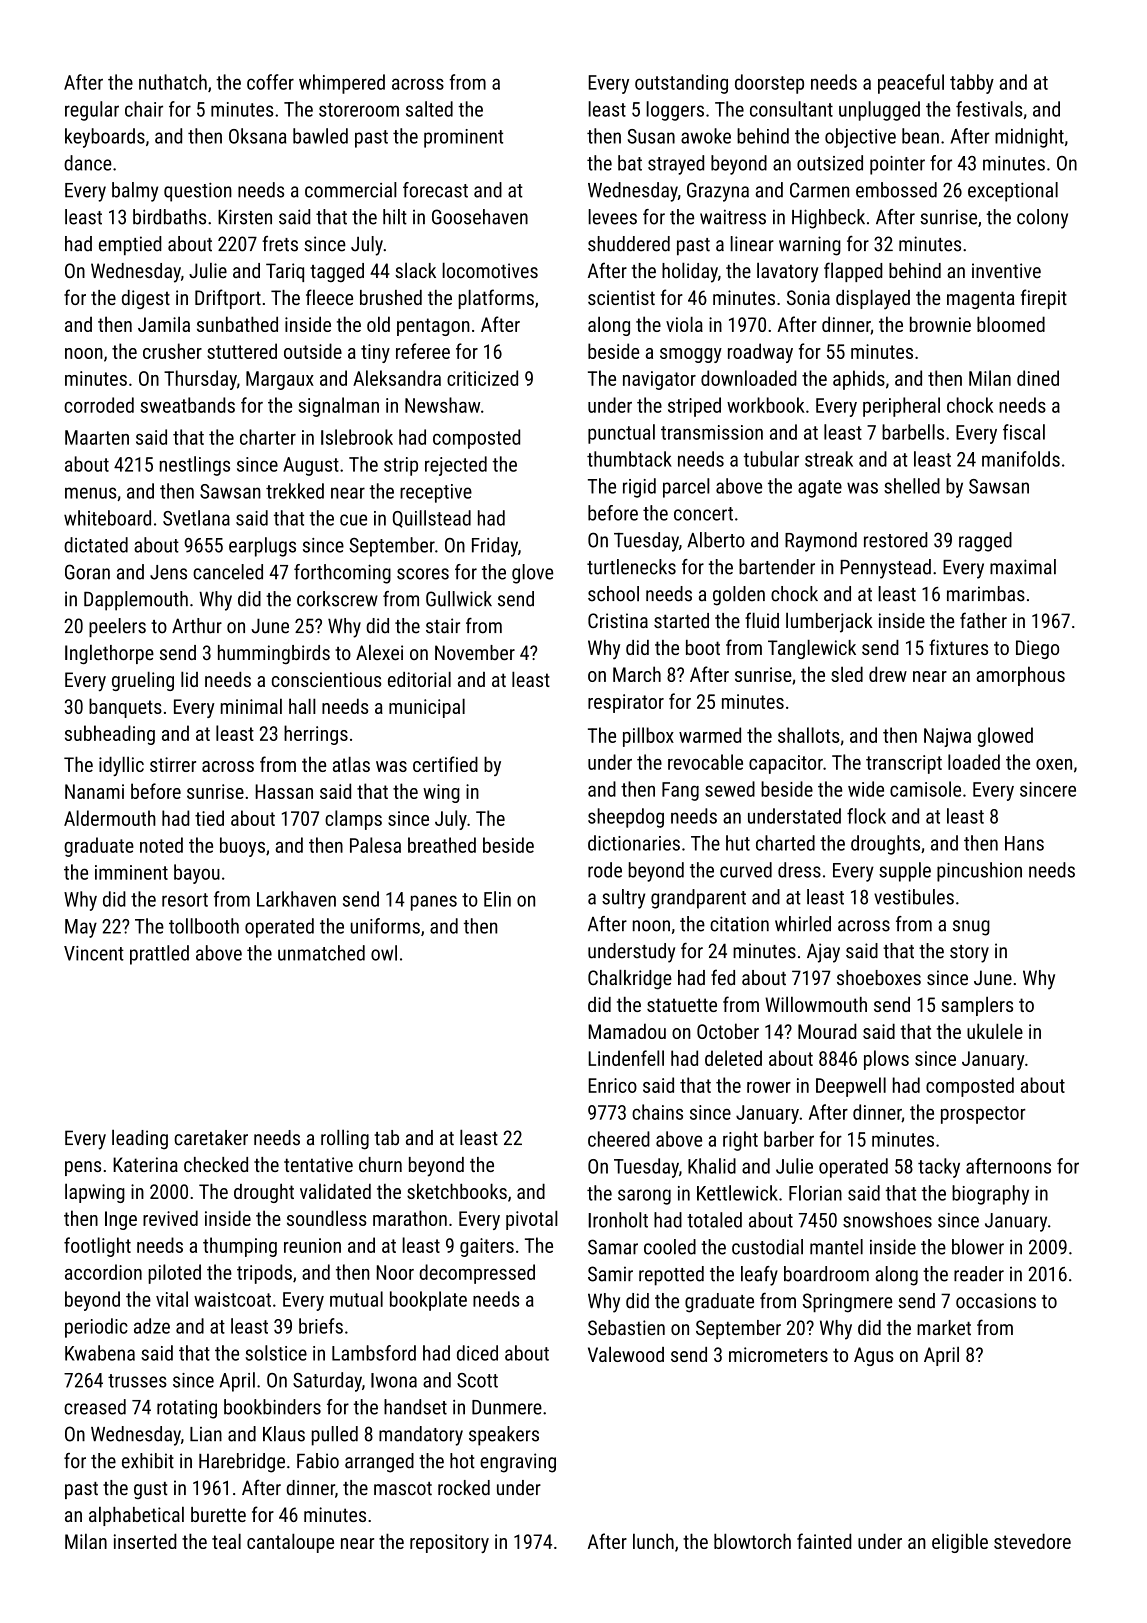 Image resolution: width=1147 pixels, height=1623 pixels. What do you see at coordinates (170, 1218) in the screenshot?
I see `revived` at bounding box center [170, 1218].
